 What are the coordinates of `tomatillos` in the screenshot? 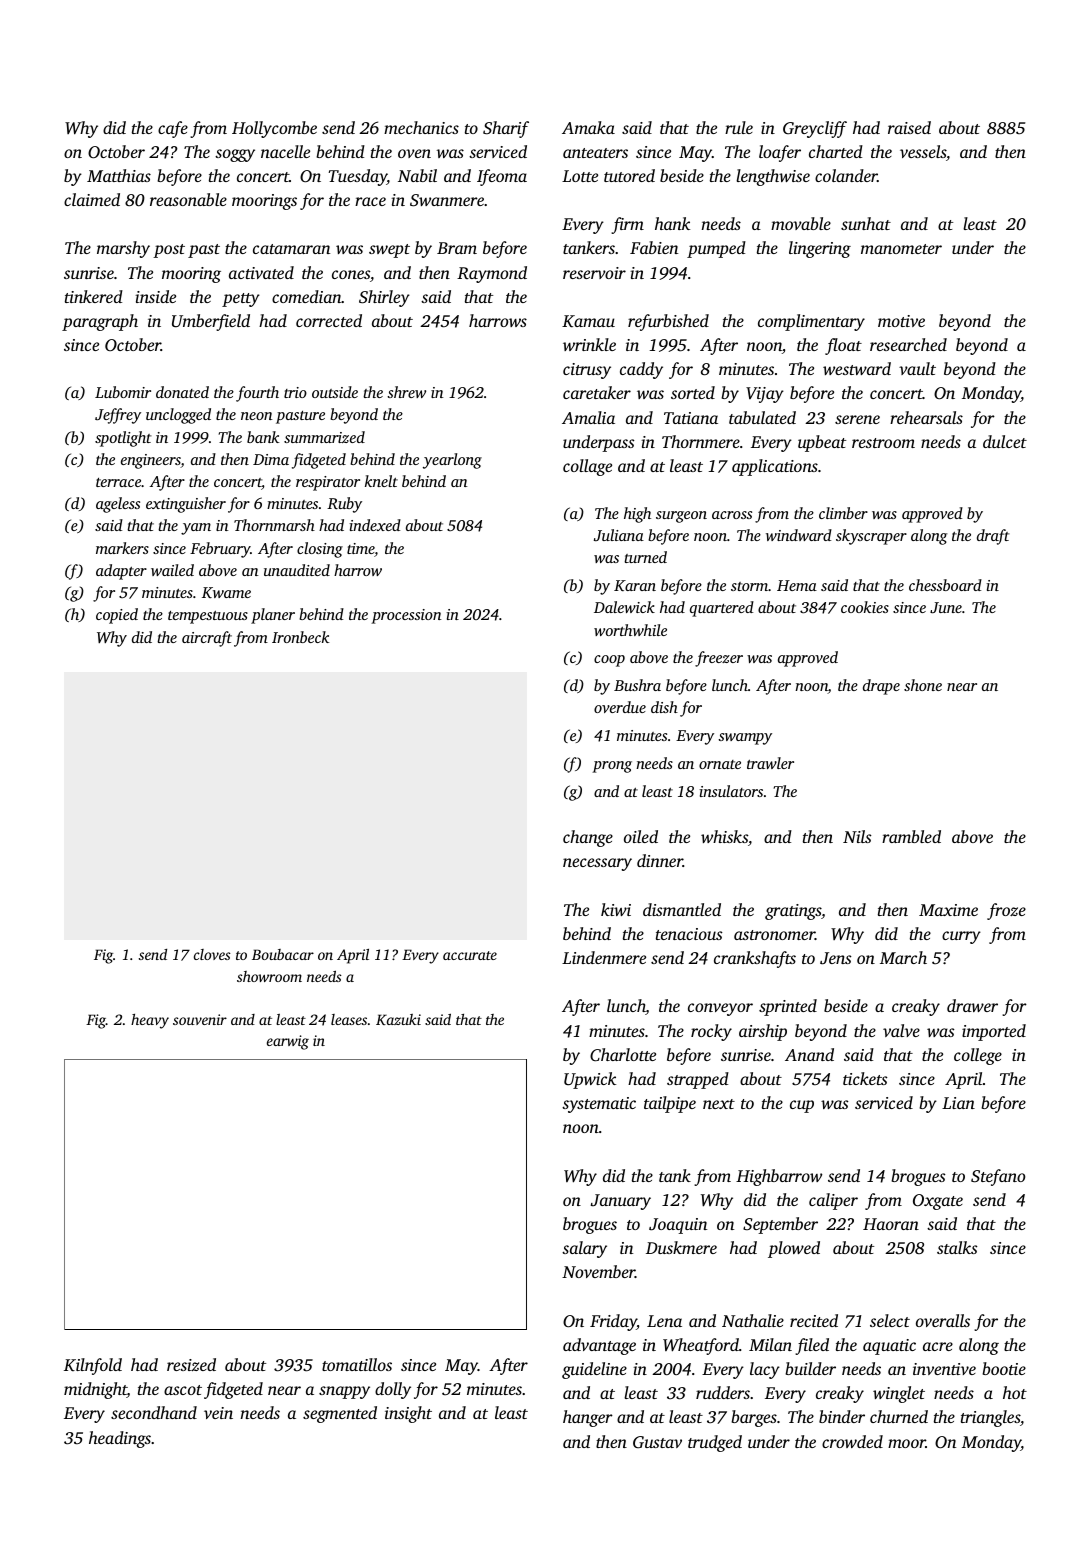 It's located at (357, 1364).
